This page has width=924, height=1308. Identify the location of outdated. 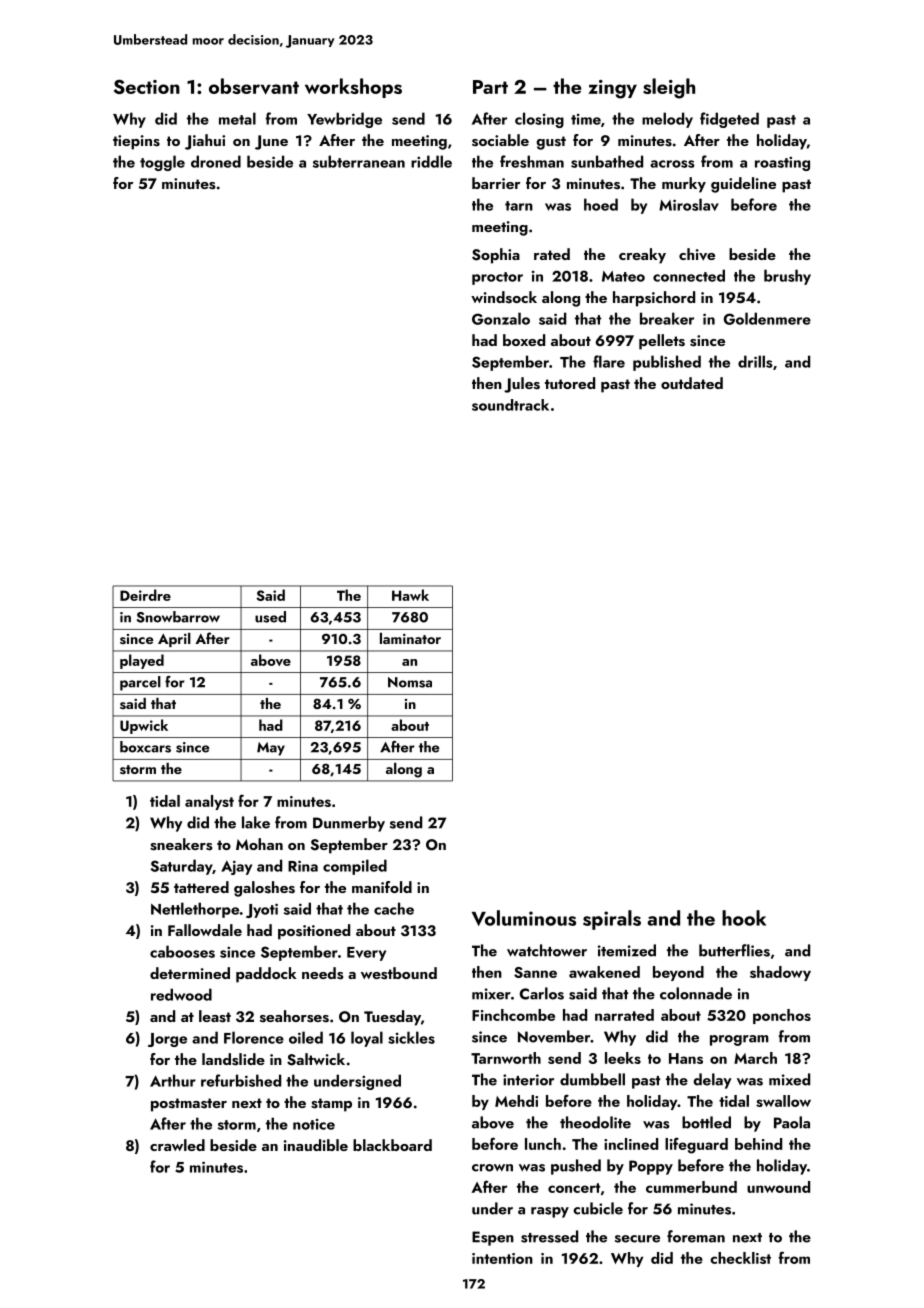
(692, 383).
